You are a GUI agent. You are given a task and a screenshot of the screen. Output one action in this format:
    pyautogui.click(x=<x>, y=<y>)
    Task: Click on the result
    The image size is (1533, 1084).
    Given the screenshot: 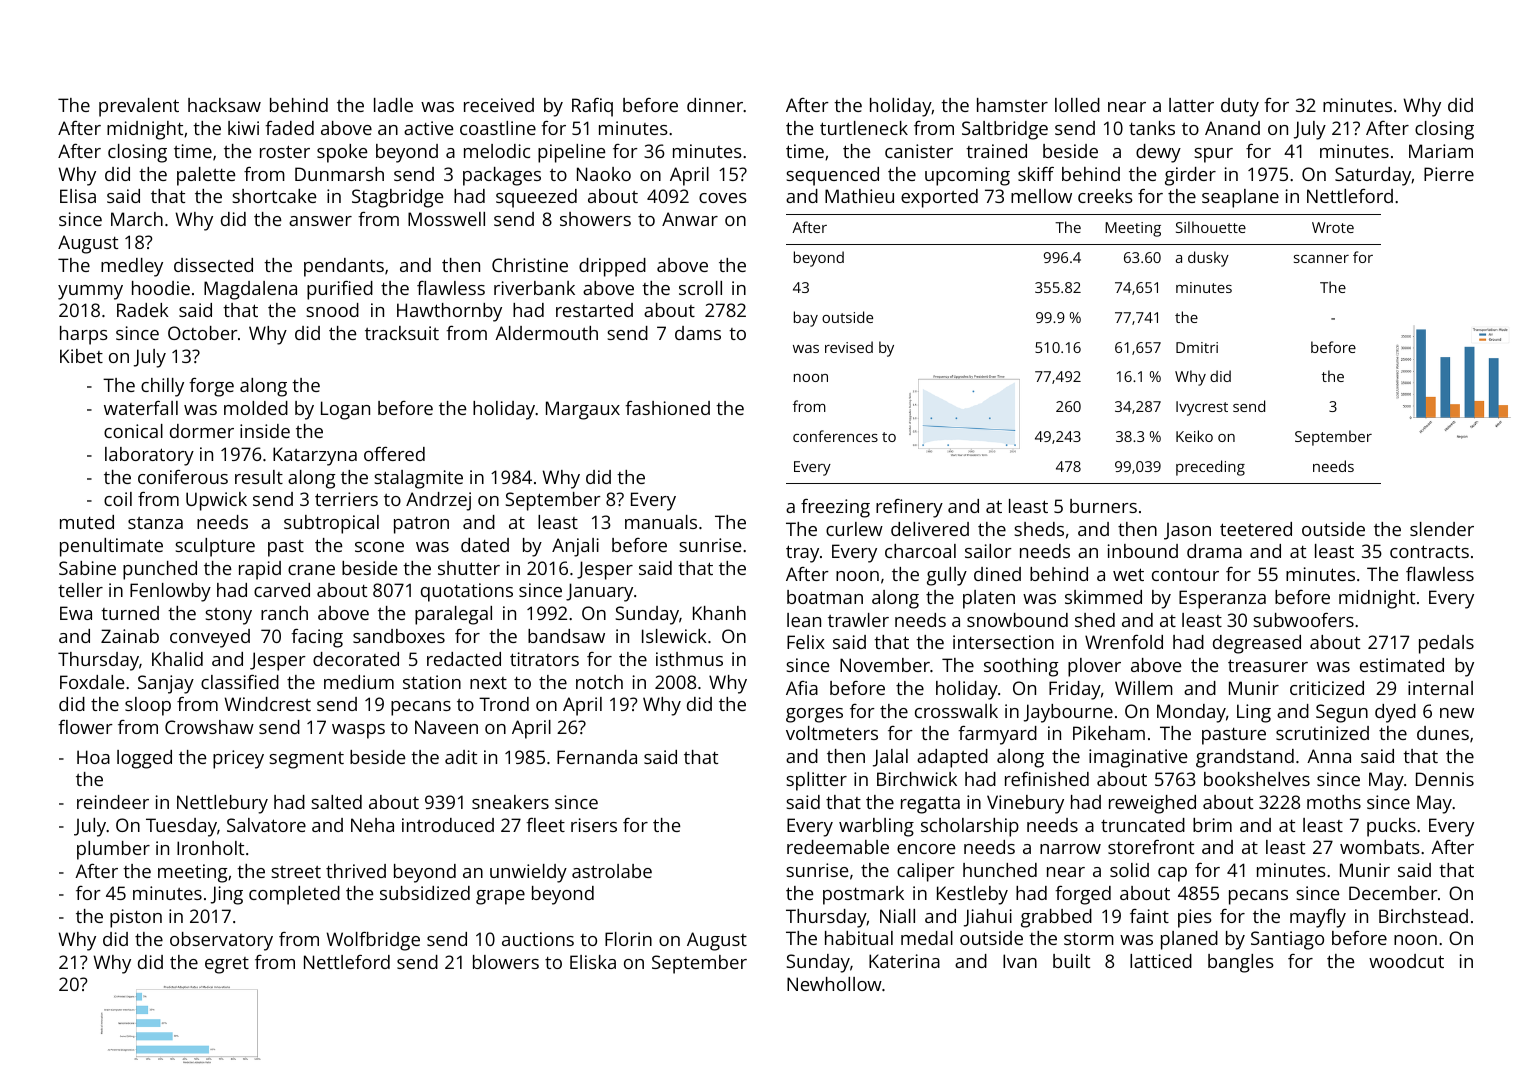 What is the action you would take?
    pyautogui.click(x=259, y=477)
